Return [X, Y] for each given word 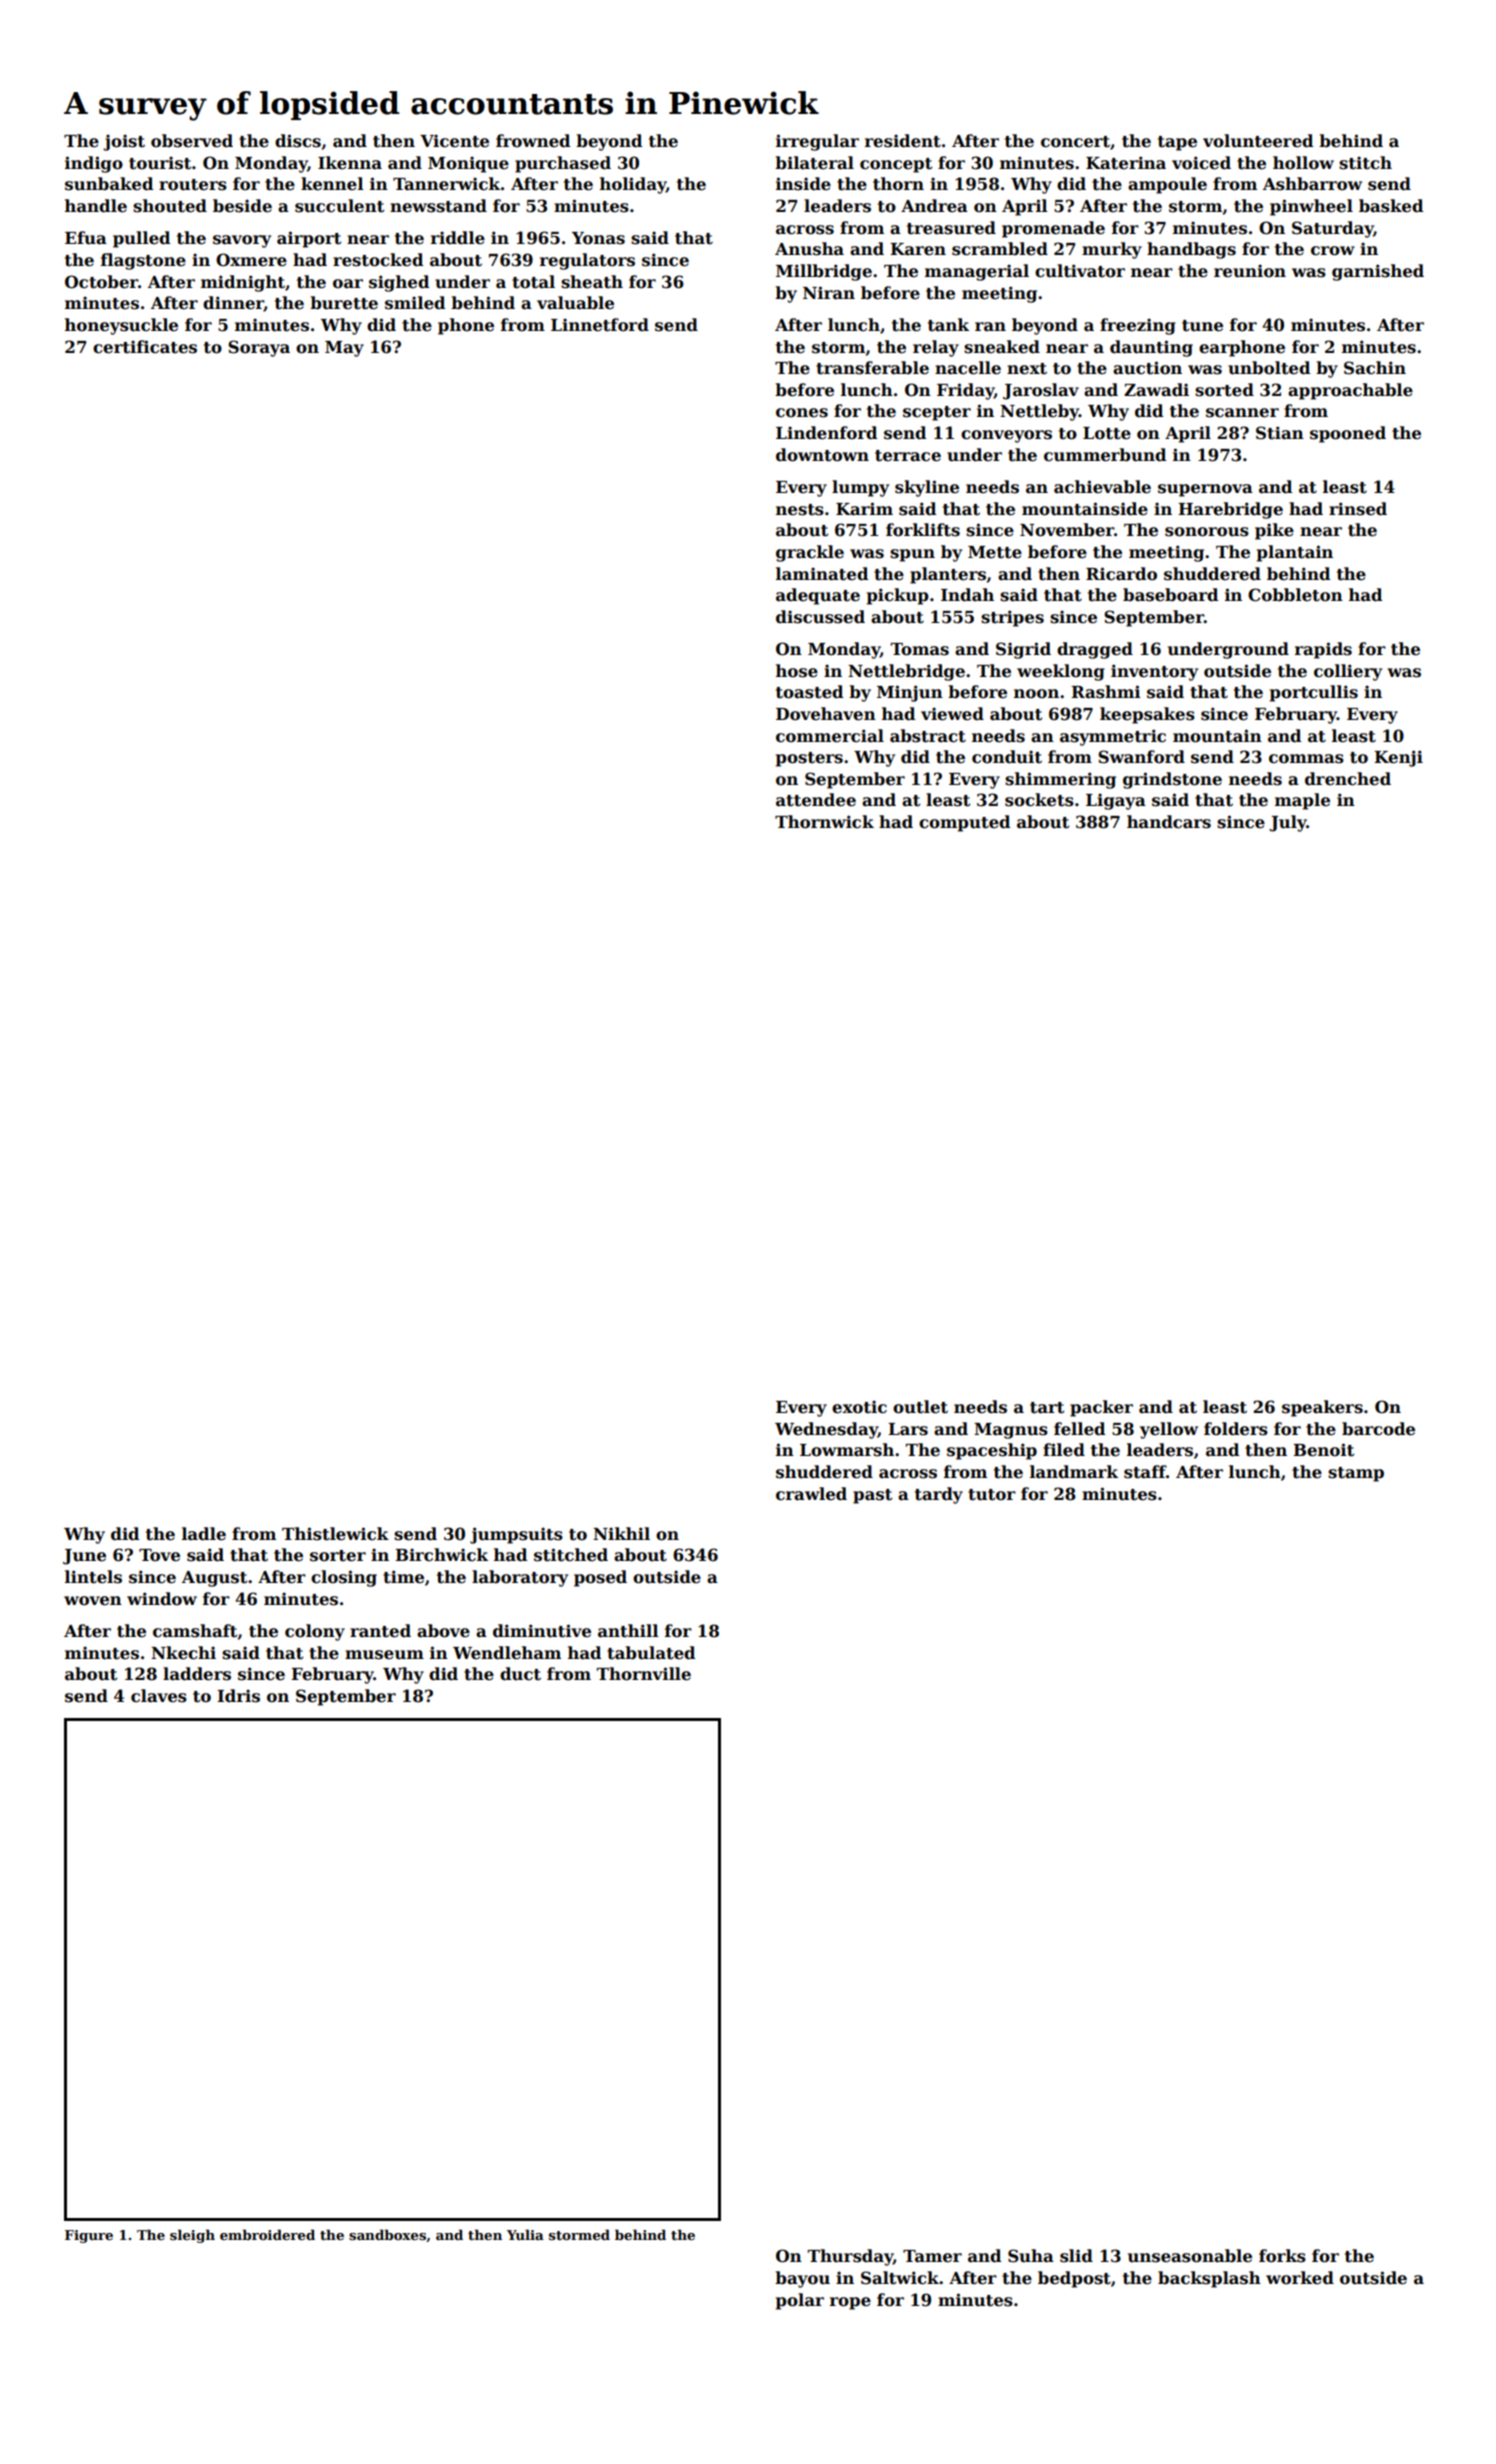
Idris [238, 1696]
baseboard [1170, 595]
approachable [1350, 391]
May [344, 349]
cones [802, 413]
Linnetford [600, 325]
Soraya [259, 348]
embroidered [267, 2234]
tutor [992, 1495]
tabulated [651, 1653]
